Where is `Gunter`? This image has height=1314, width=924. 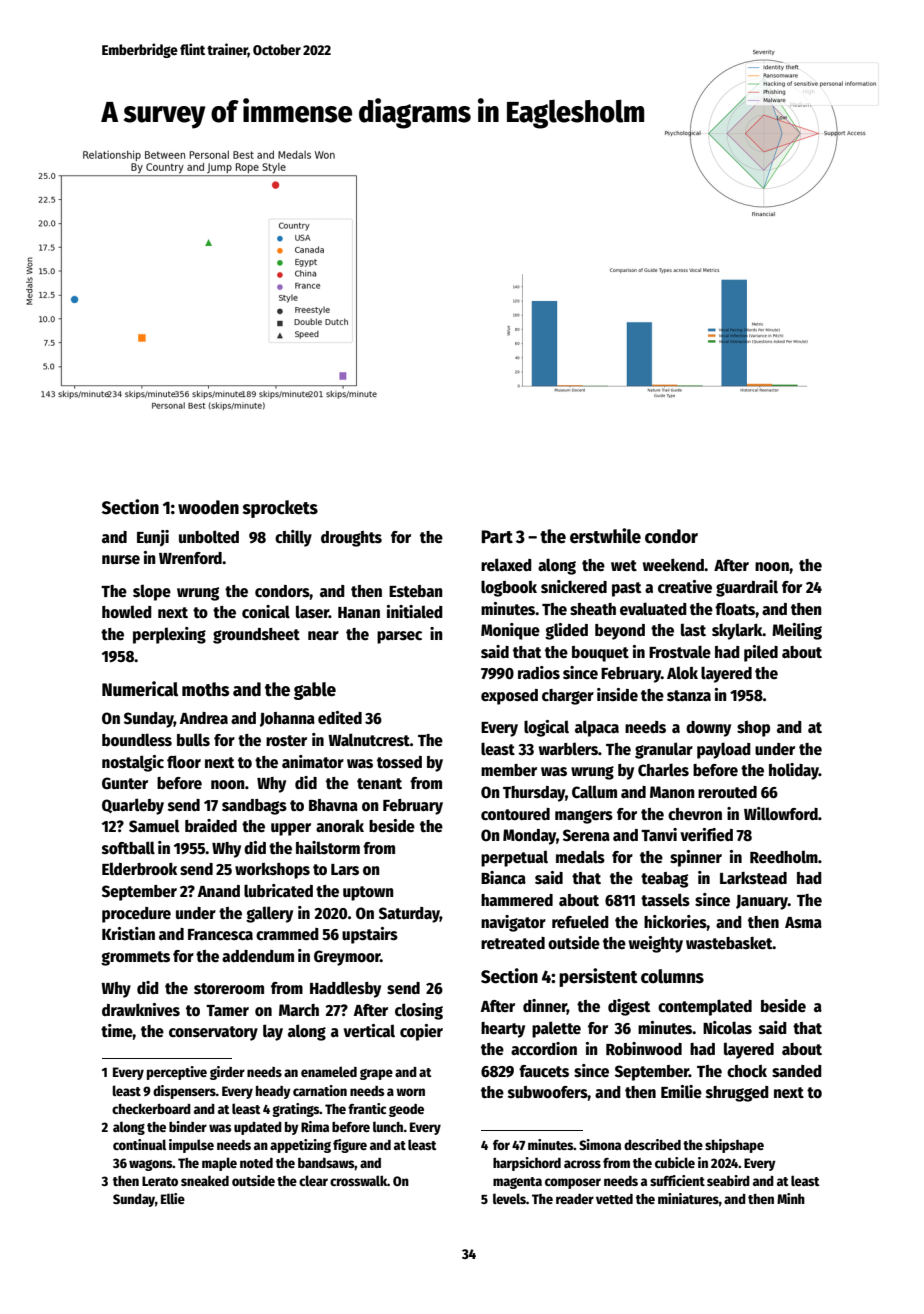 Gunter is located at coordinates (125, 783).
